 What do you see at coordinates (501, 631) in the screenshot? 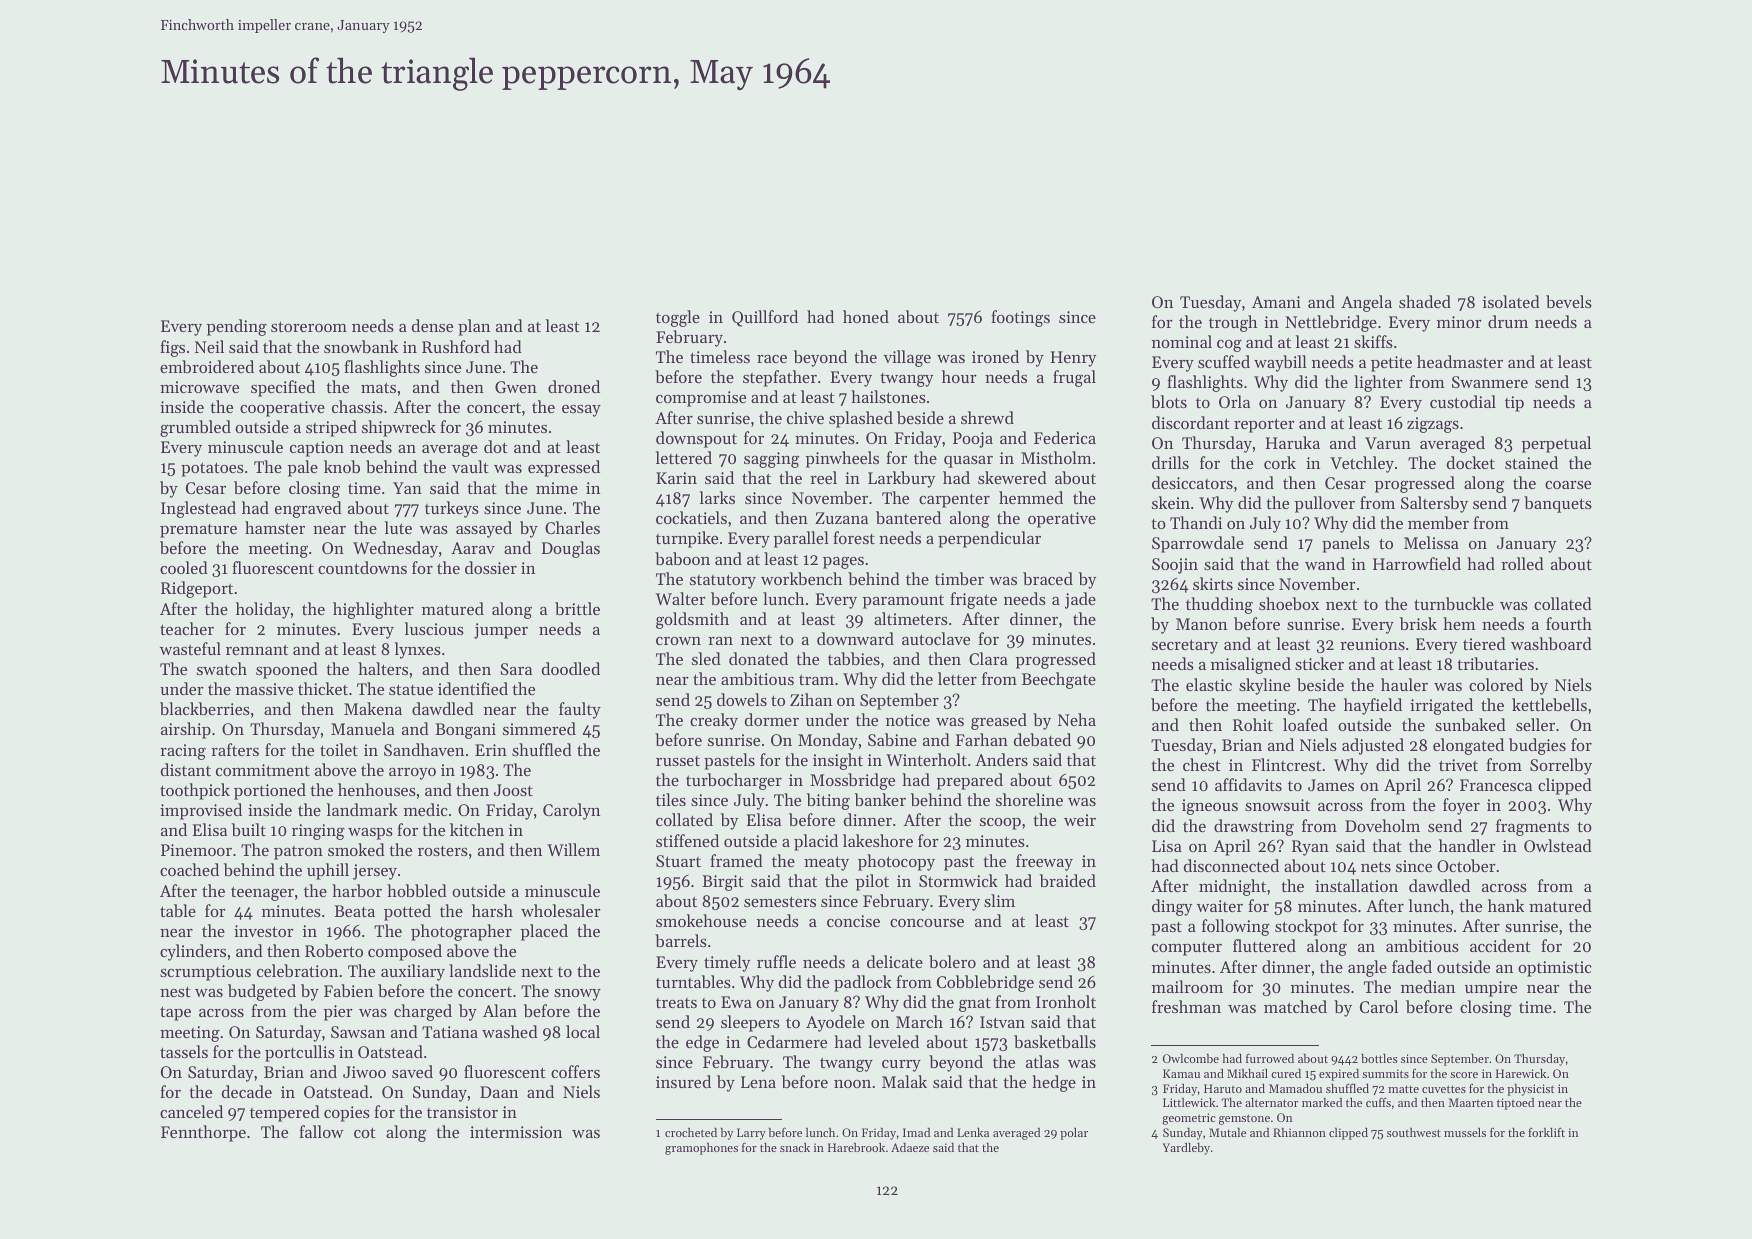
I see `jumper` at bounding box center [501, 631].
